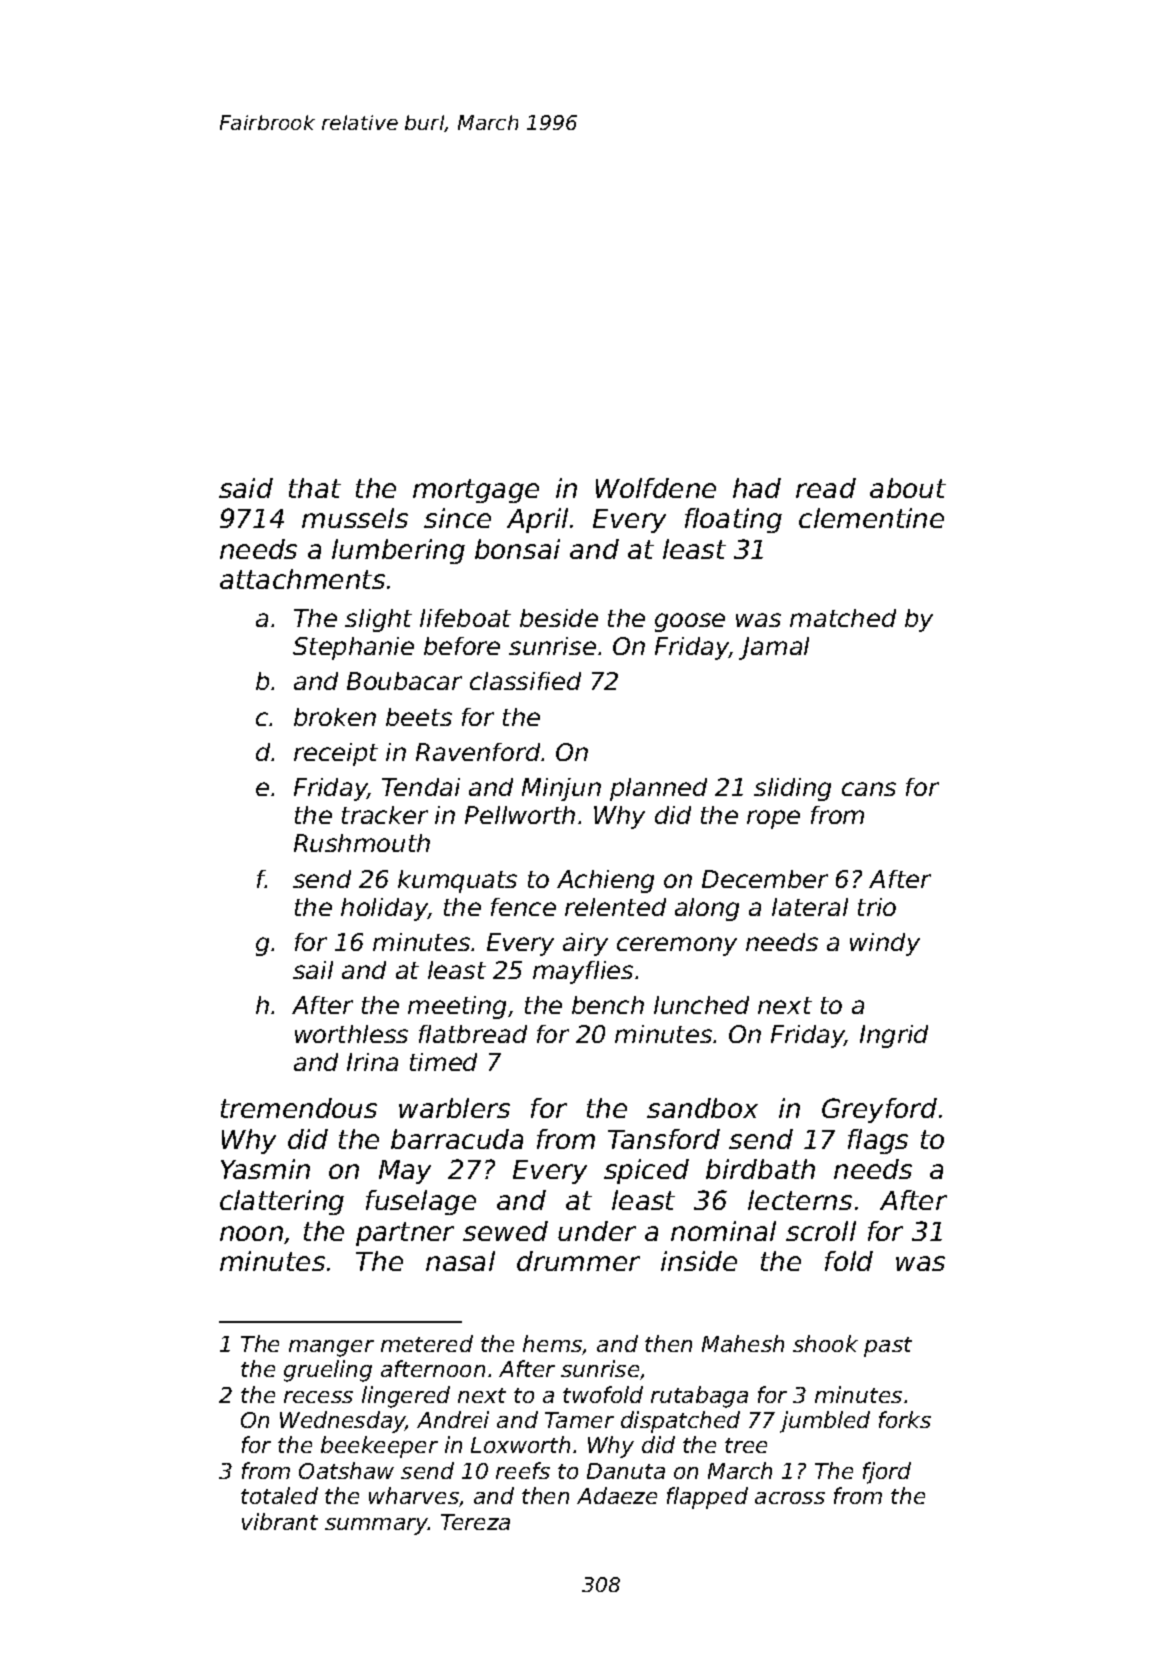 The height and width of the screenshot is (1654, 1165). What do you see at coordinates (792, 789) in the screenshot?
I see `sliding` at bounding box center [792, 789].
